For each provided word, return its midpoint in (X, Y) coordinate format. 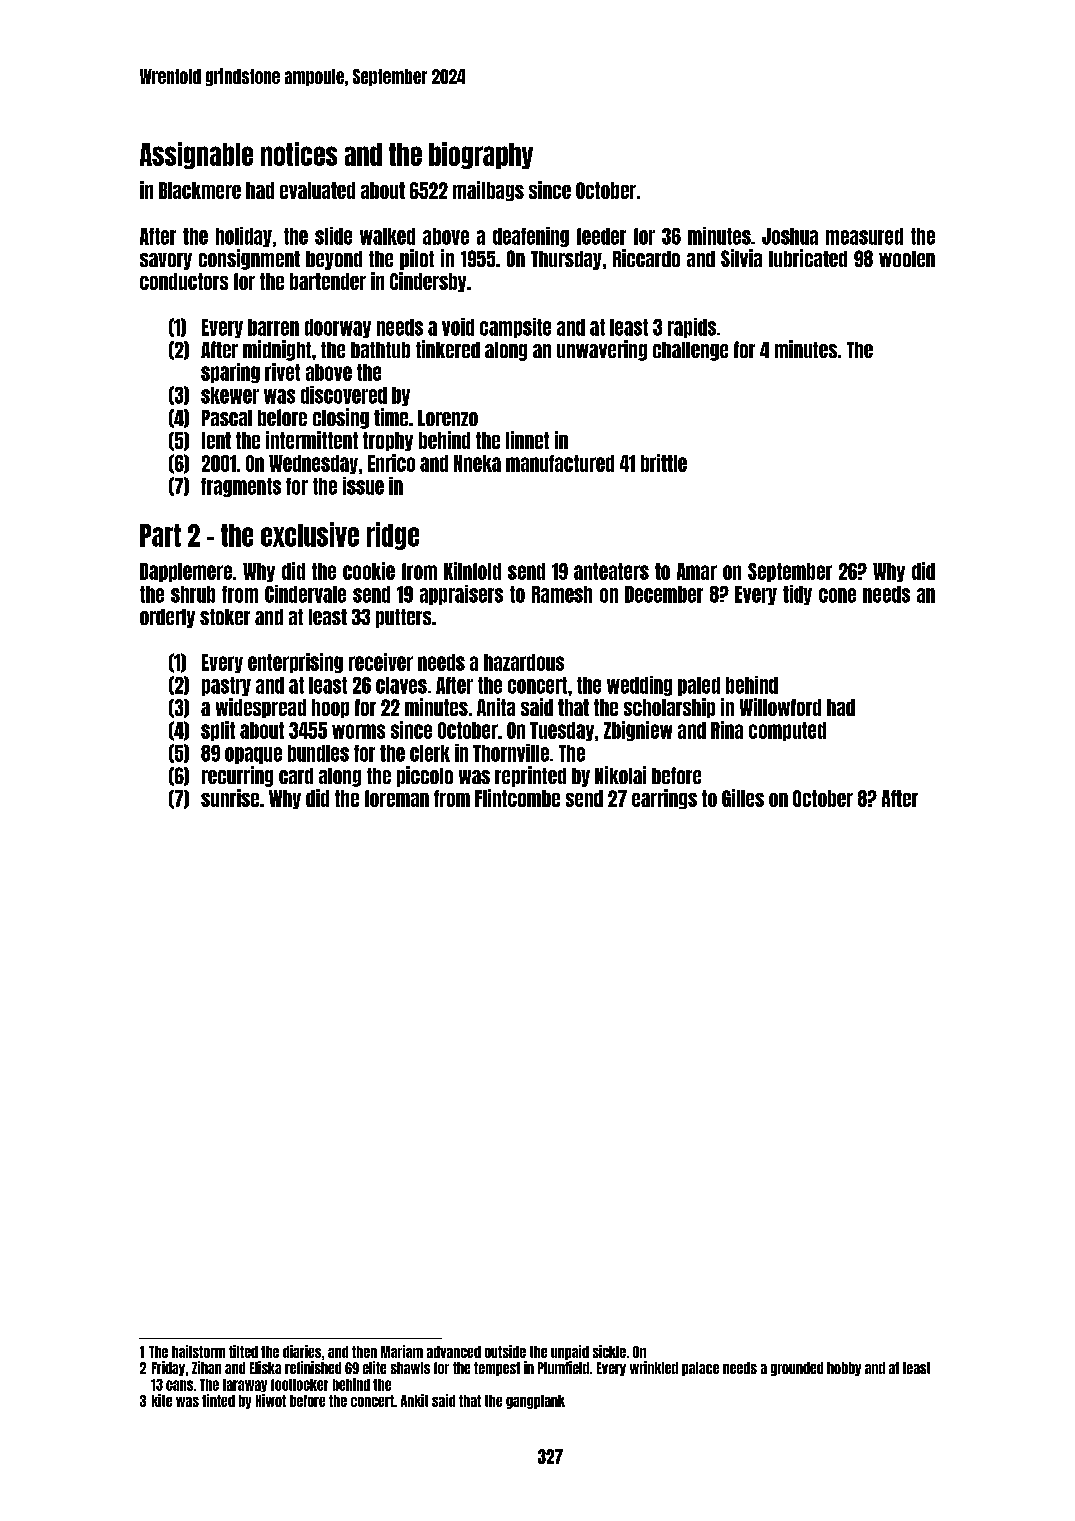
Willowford (780, 707)
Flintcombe (517, 798)
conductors (184, 281)
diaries (302, 1351)
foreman (397, 798)
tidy (797, 595)
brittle (664, 463)
